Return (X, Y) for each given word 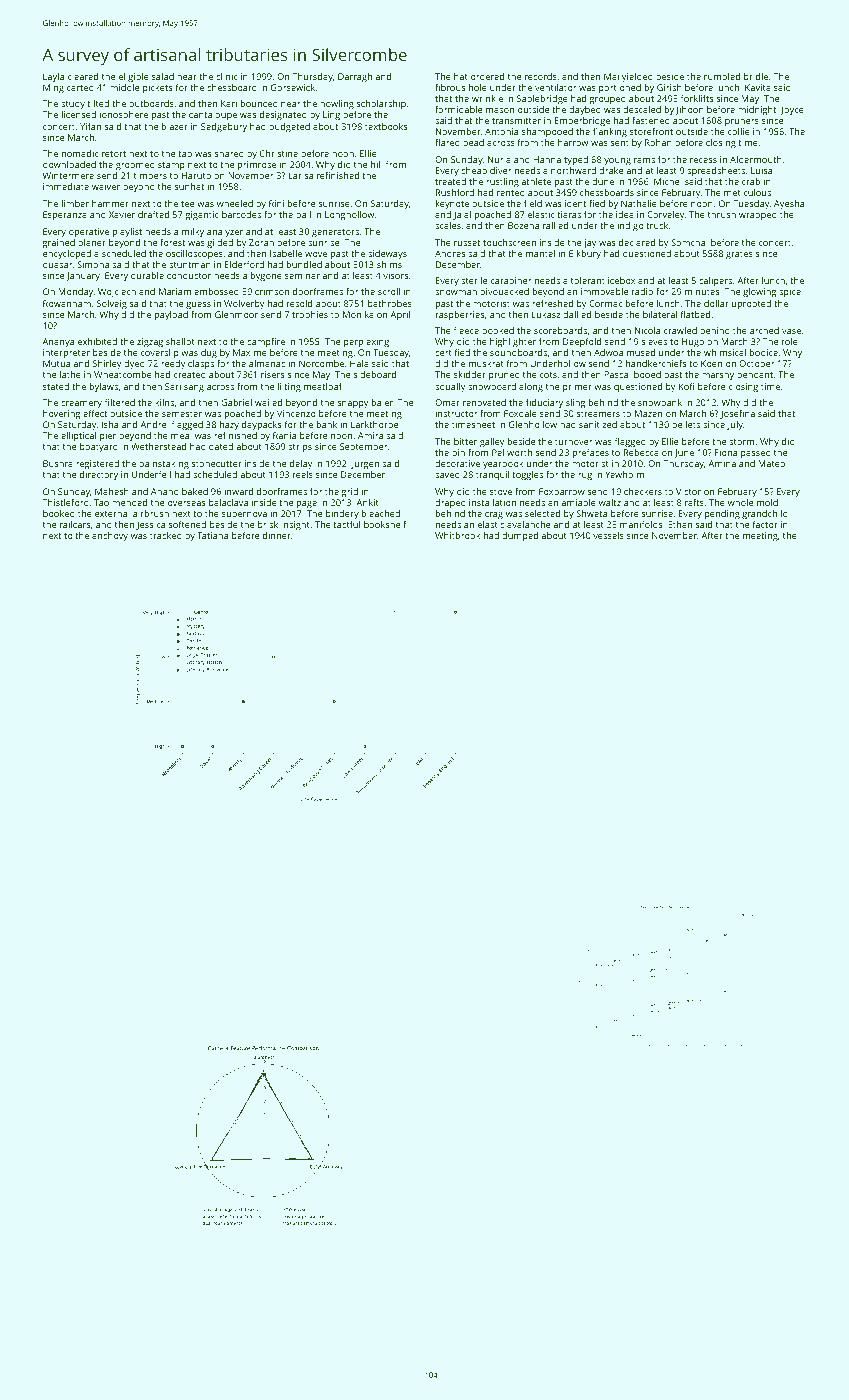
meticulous (747, 192)
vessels (608, 535)
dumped (520, 536)
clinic (226, 76)
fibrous (450, 87)
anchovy (110, 536)
